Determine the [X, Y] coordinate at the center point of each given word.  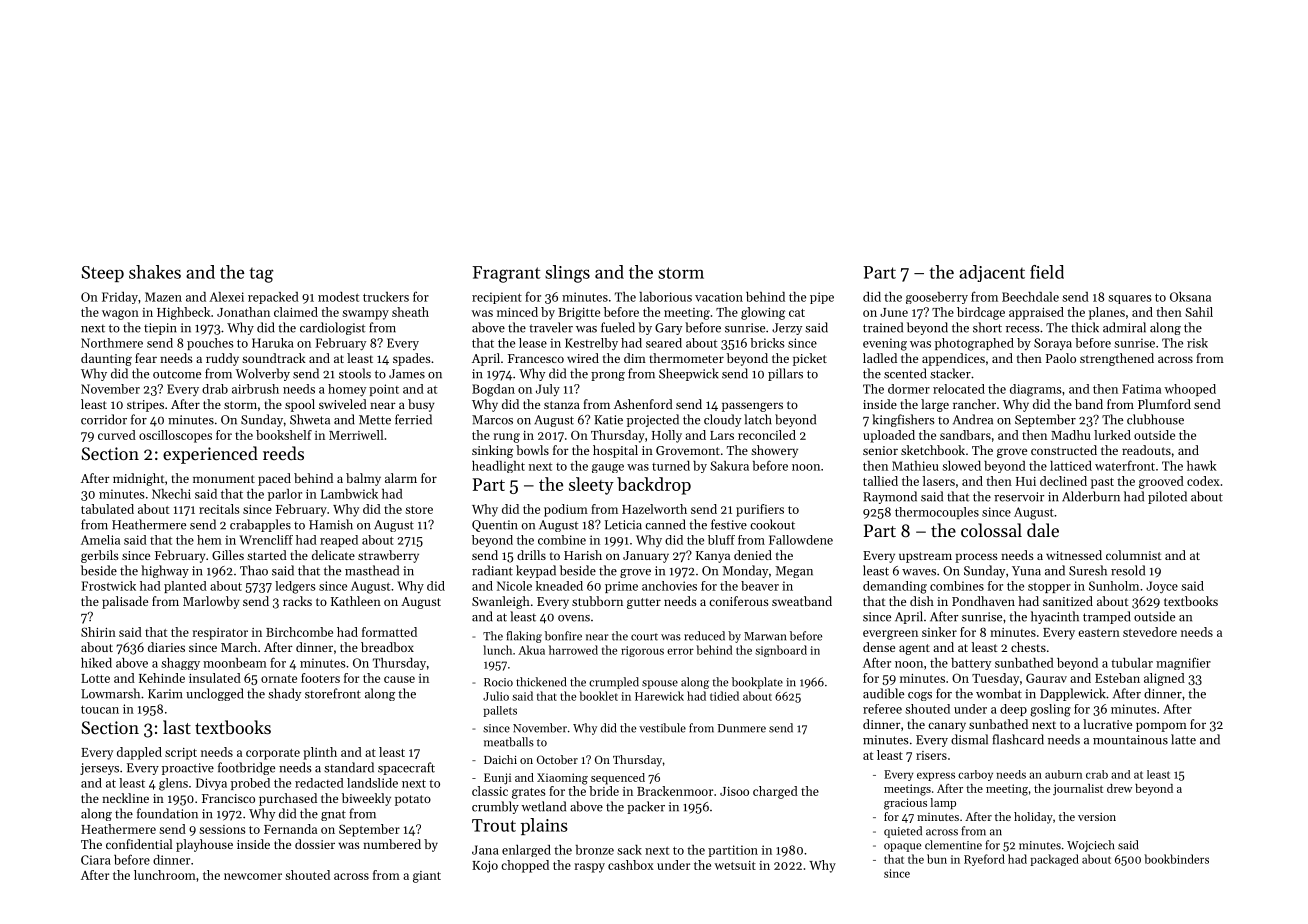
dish [922, 601]
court [644, 637]
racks [297, 601]
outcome [177, 375]
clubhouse [1155, 419]
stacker [950, 373]
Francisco [228, 798]
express [936, 776]
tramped [1107, 617]
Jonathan [243, 312]
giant [427, 877]
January [646, 557]
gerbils [100, 556]
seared [664, 343]
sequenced [618, 779]
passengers [752, 407]
